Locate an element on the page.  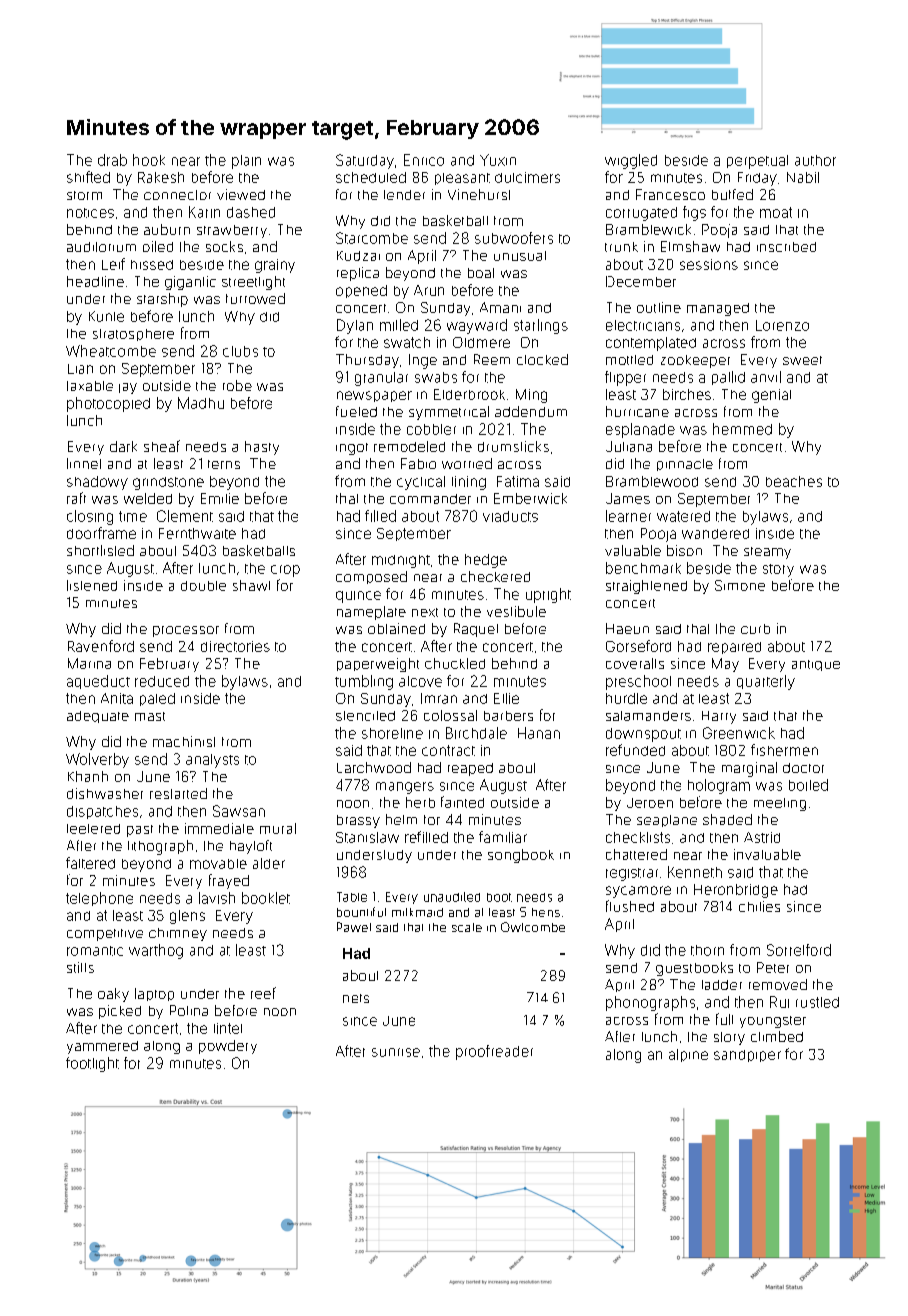
author is located at coordinates (815, 160).
